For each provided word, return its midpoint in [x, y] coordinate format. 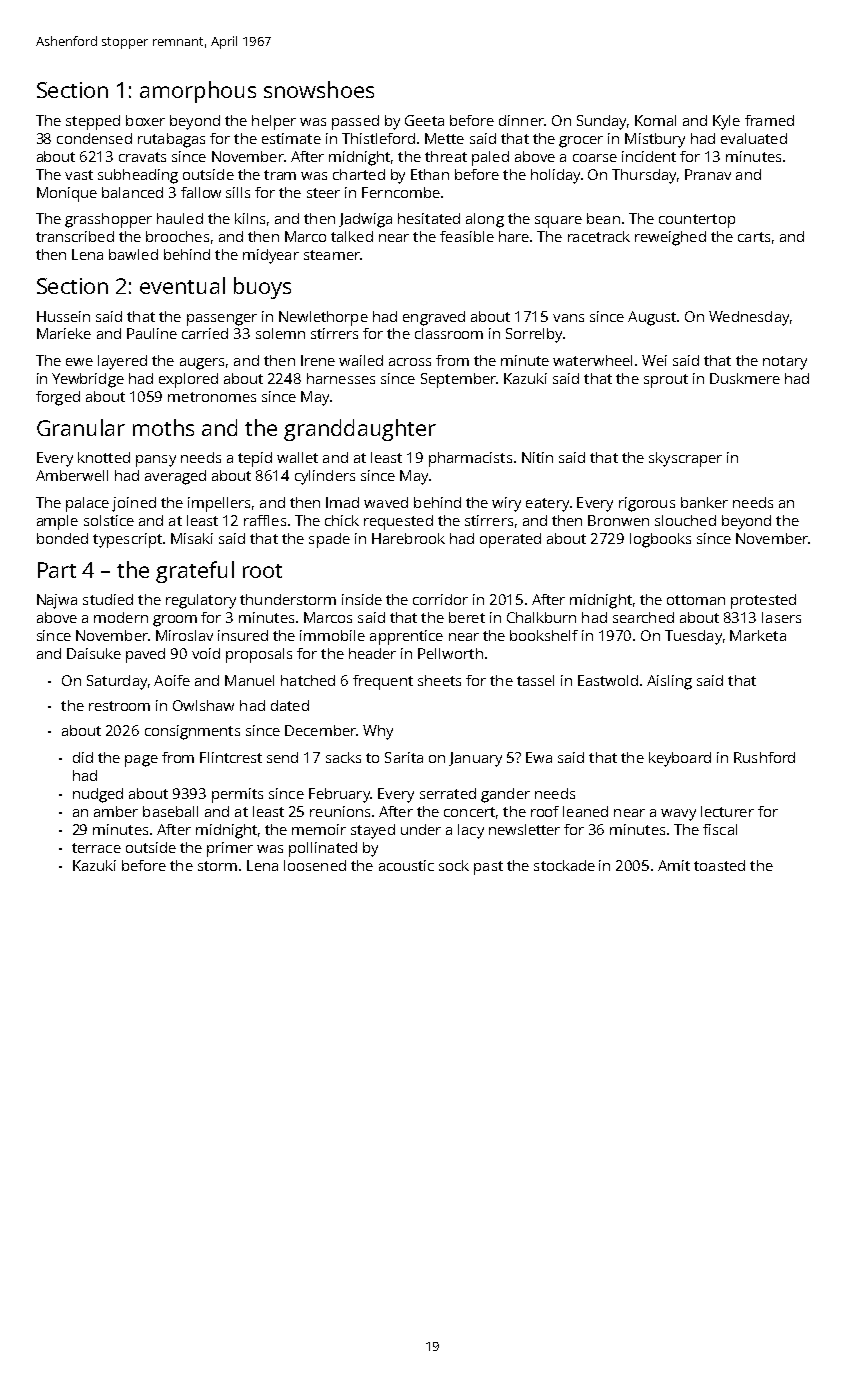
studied [108, 599]
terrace [96, 848]
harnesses [341, 378]
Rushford [764, 757]
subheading [138, 176]
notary [785, 363]
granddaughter [360, 430]
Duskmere [745, 378]
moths [163, 427]
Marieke [64, 333]
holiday [555, 176]
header [372, 653]
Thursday [644, 176]
